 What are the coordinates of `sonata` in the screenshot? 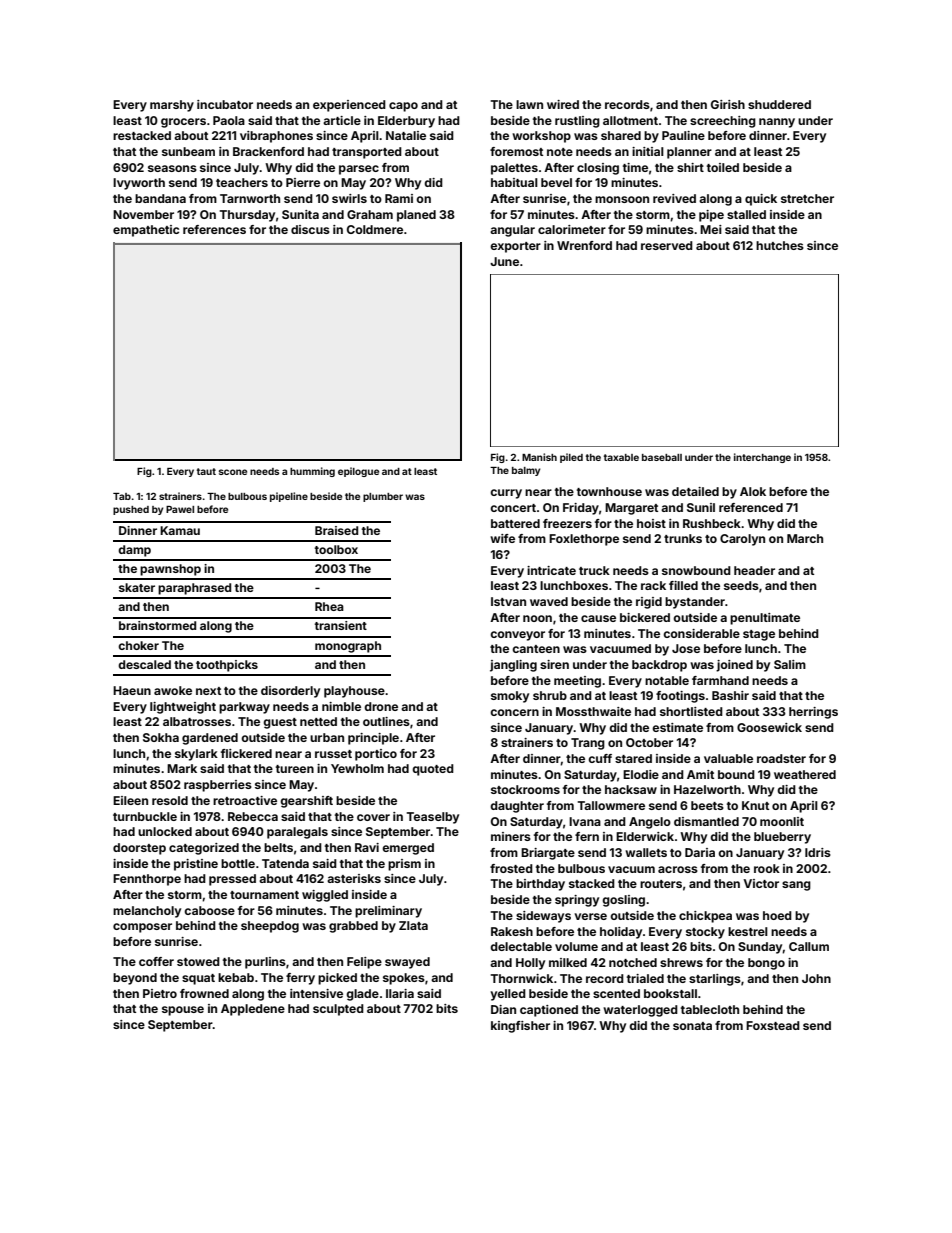 It's located at (692, 1026).
